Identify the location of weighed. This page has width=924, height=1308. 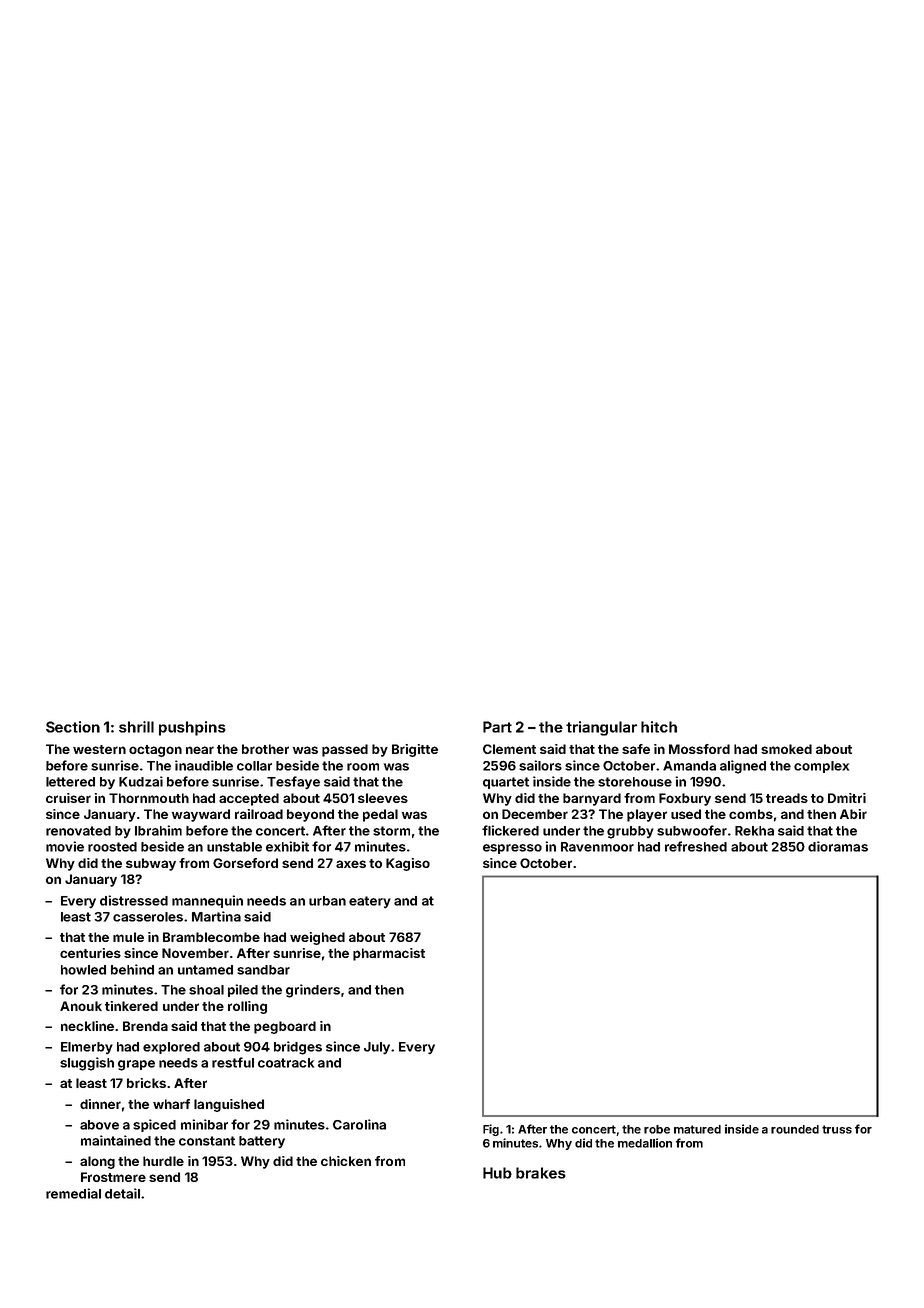
(317, 938).
